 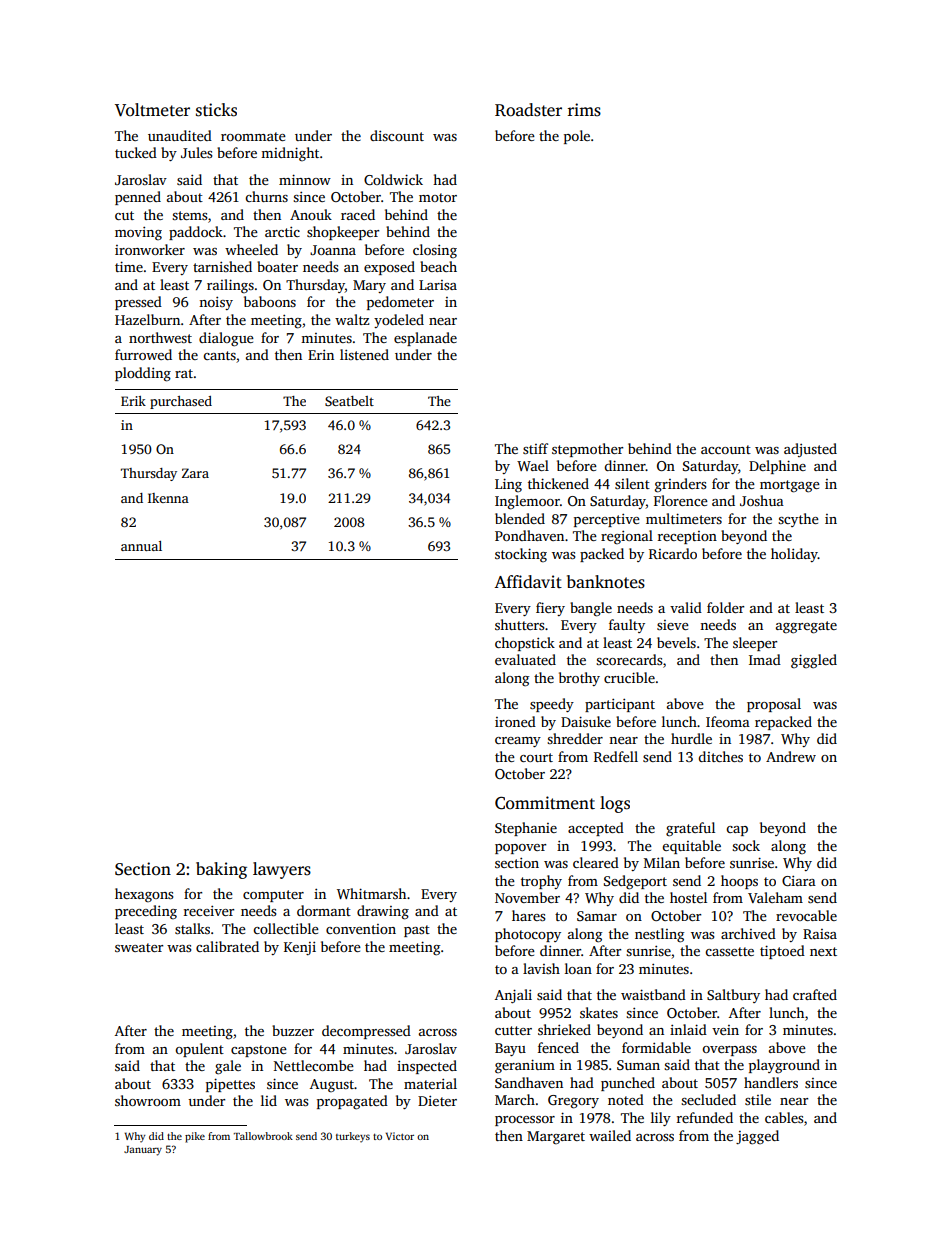 I want to click on regional, so click(x=627, y=537).
